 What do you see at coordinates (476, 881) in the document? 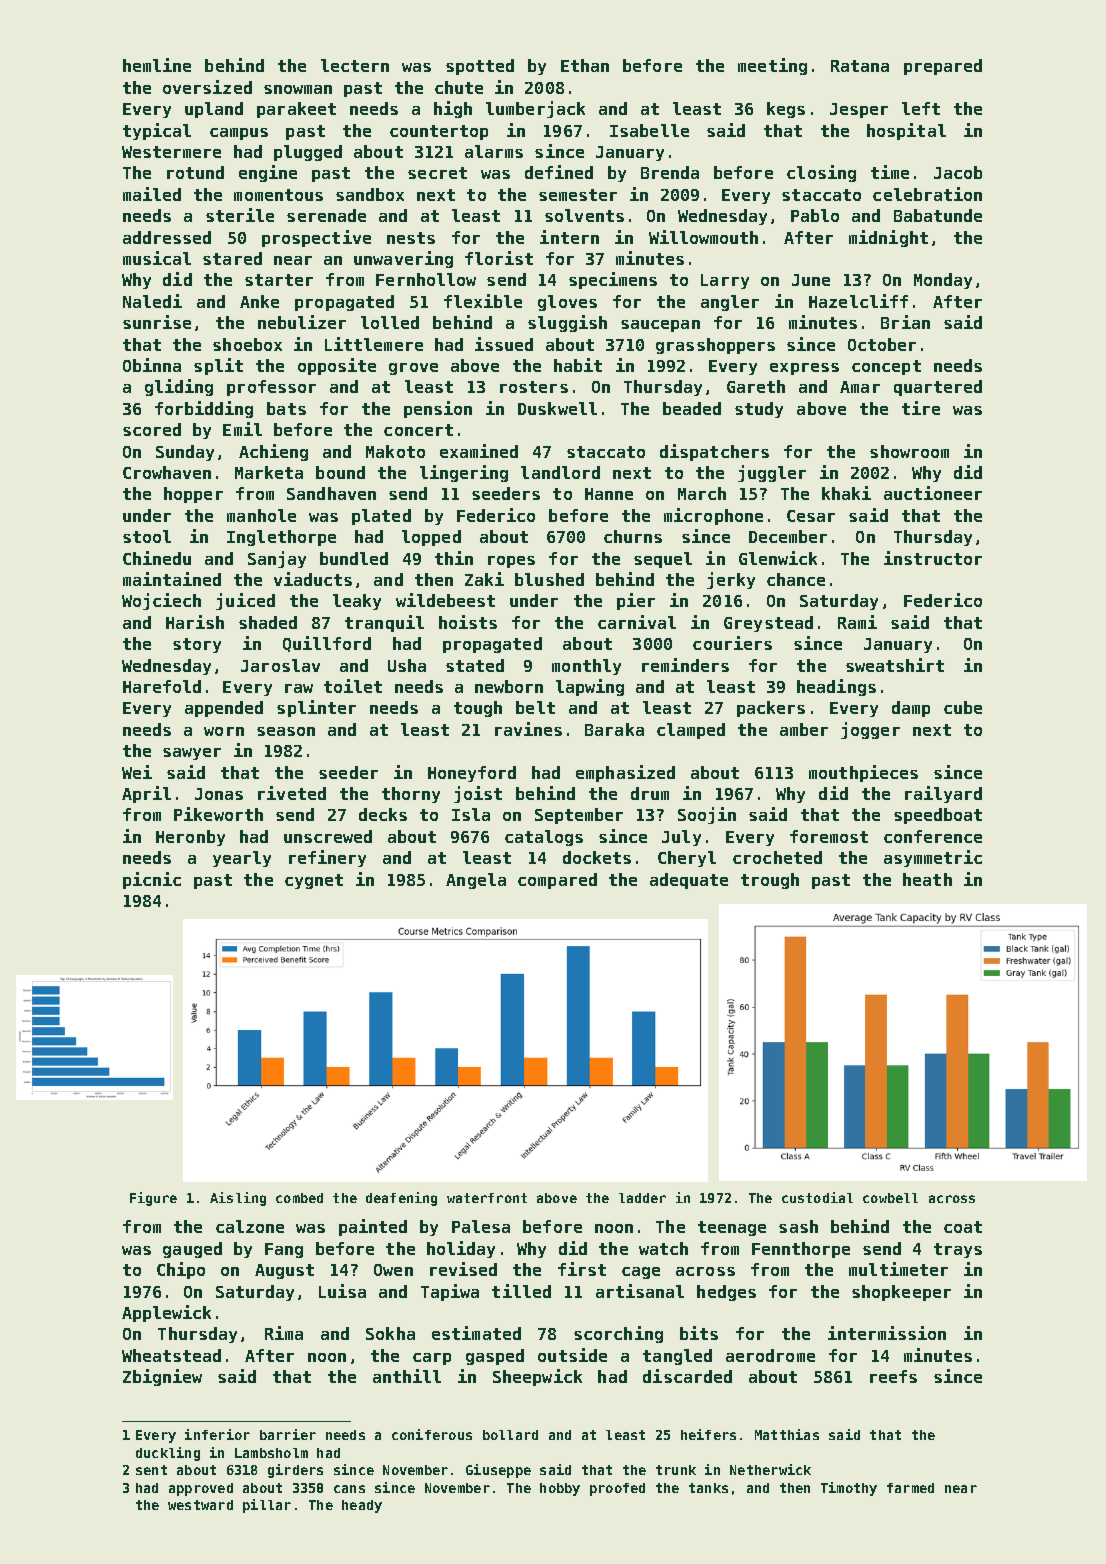
I see `Angela` at bounding box center [476, 881].
